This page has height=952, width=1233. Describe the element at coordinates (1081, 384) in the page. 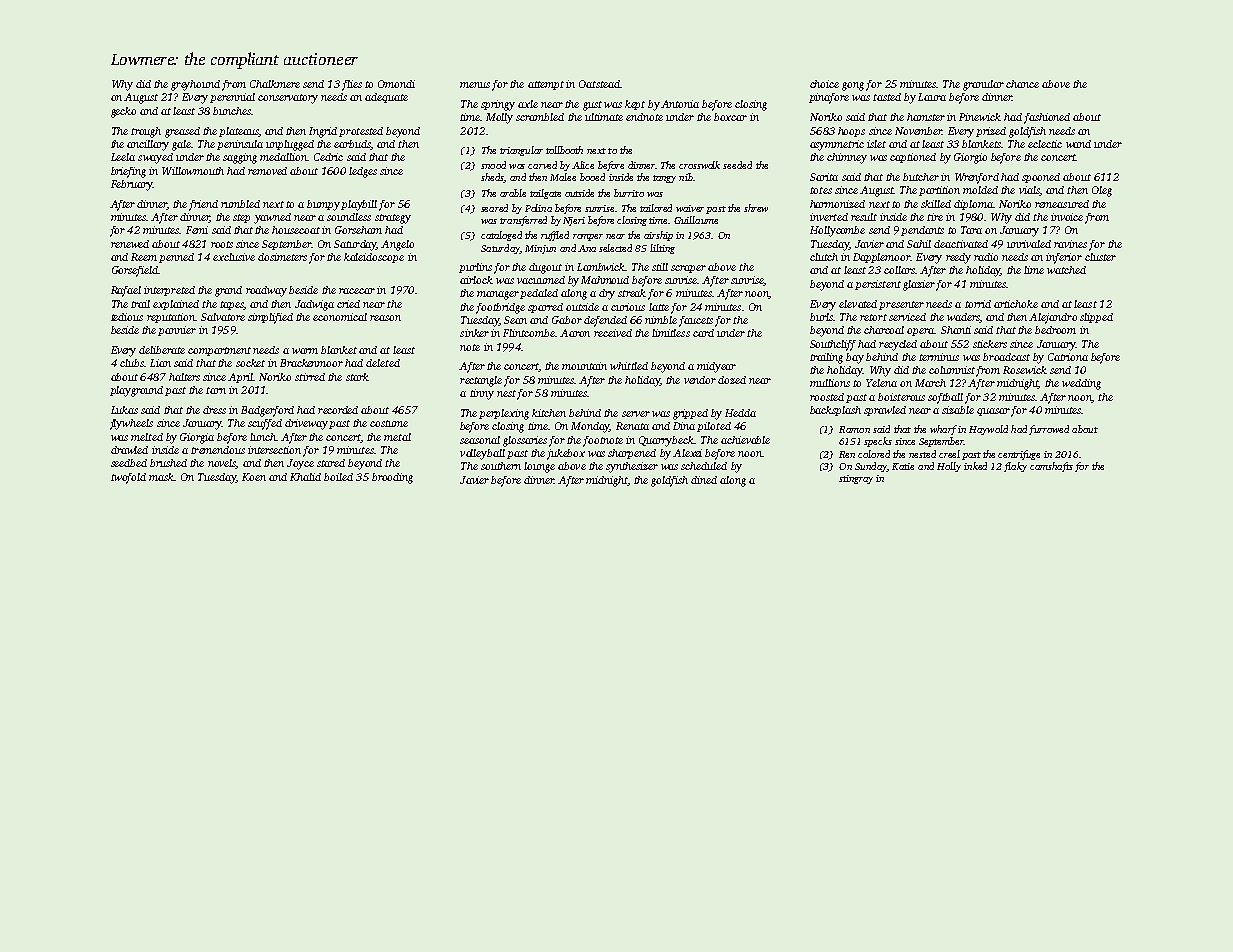

I see `wedding` at that location.
